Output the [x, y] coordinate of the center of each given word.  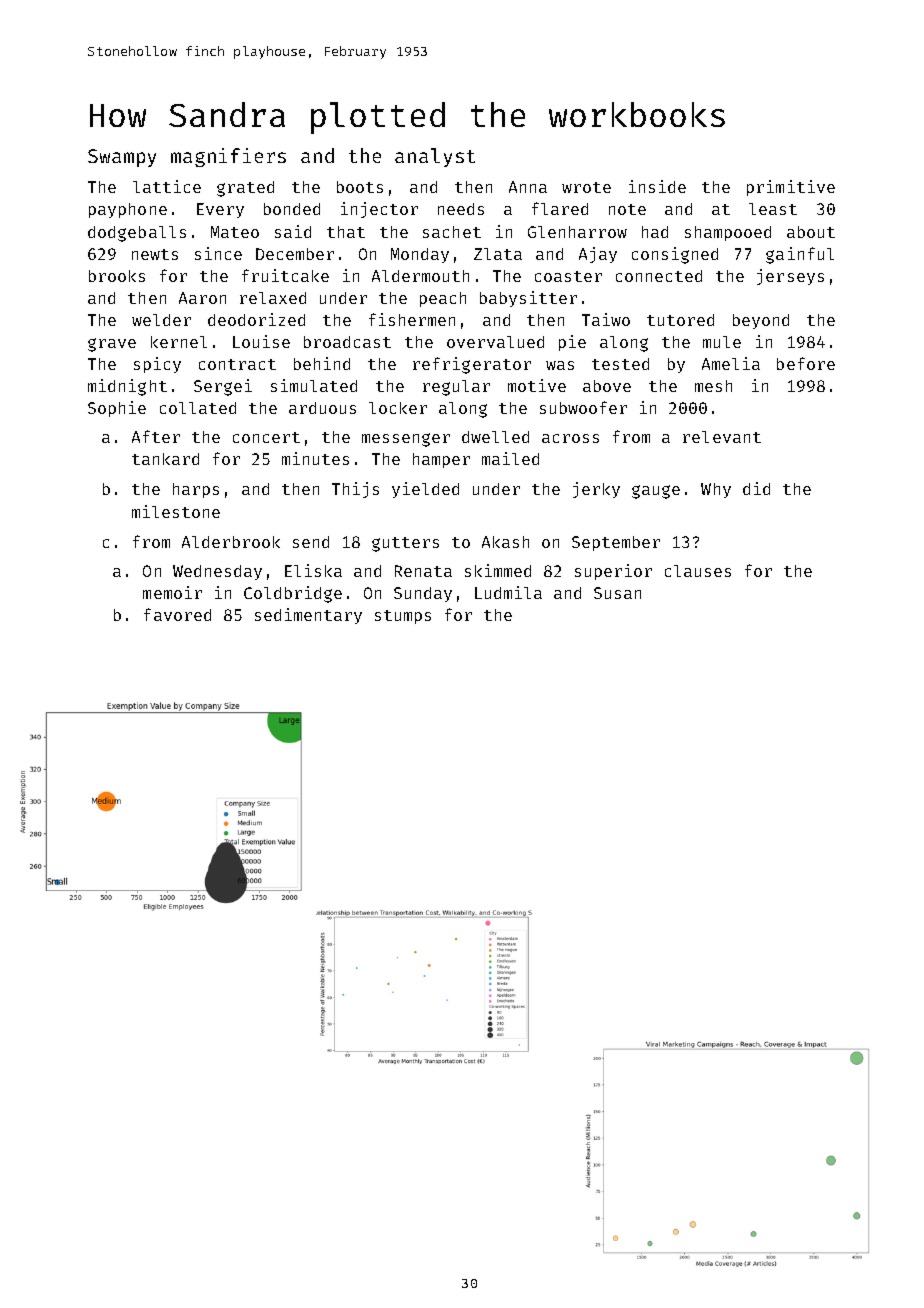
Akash [505, 542]
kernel [179, 342]
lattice [167, 186]
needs [461, 209]
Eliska [313, 570]
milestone [176, 511]
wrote [586, 187]
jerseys [790, 277]
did [756, 488]
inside [657, 186]
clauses [698, 571]
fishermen [412, 319]
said [293, 231]
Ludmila [508, 592]
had [655, 232]
